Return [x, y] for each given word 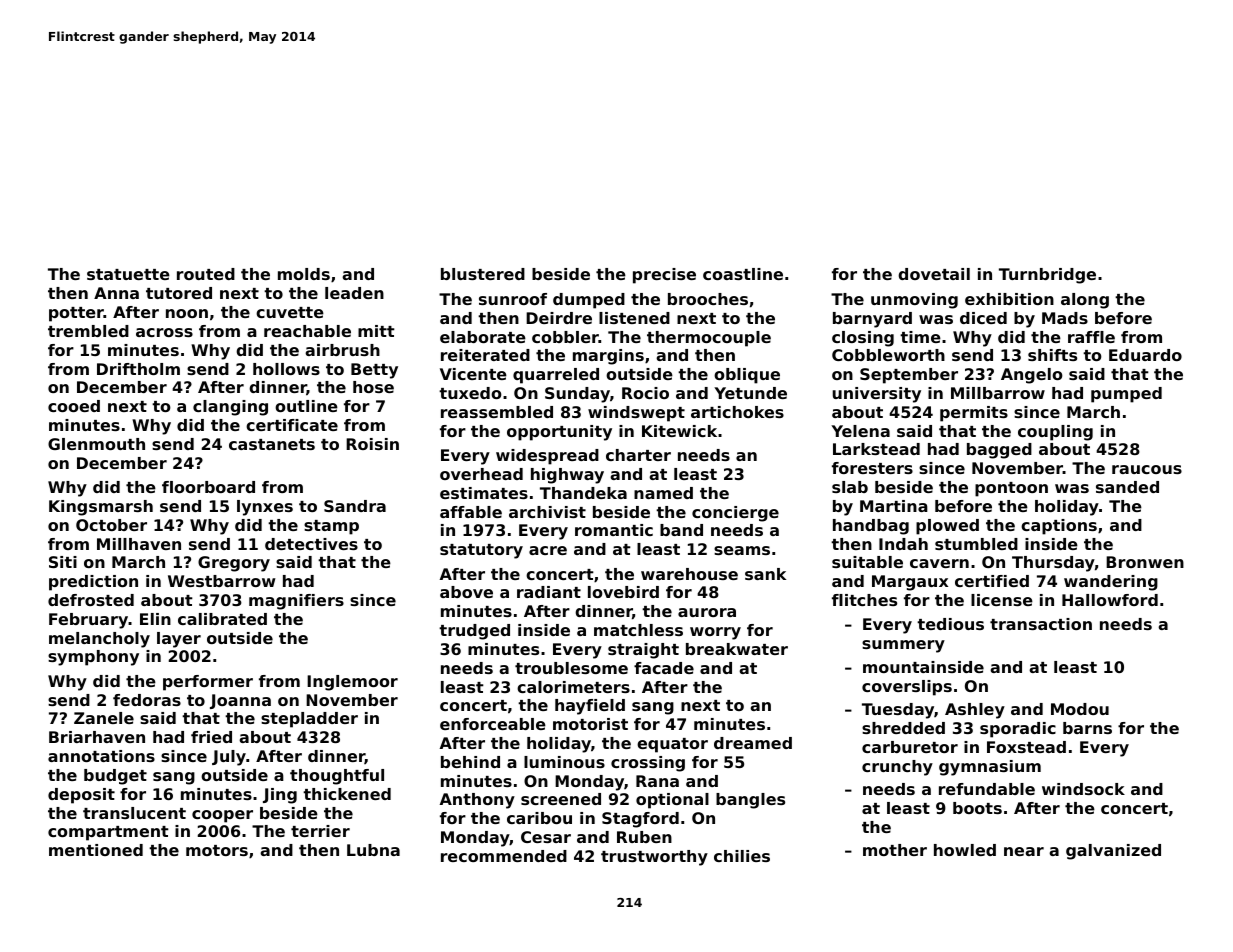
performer [208, 683]
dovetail [934, 274]
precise [664, 276]
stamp [331, 527]
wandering [1111, 583]
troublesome [571, 668]
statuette [128, 274]
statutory [481, 551]
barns [1087, 728]
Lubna [373, 850]
